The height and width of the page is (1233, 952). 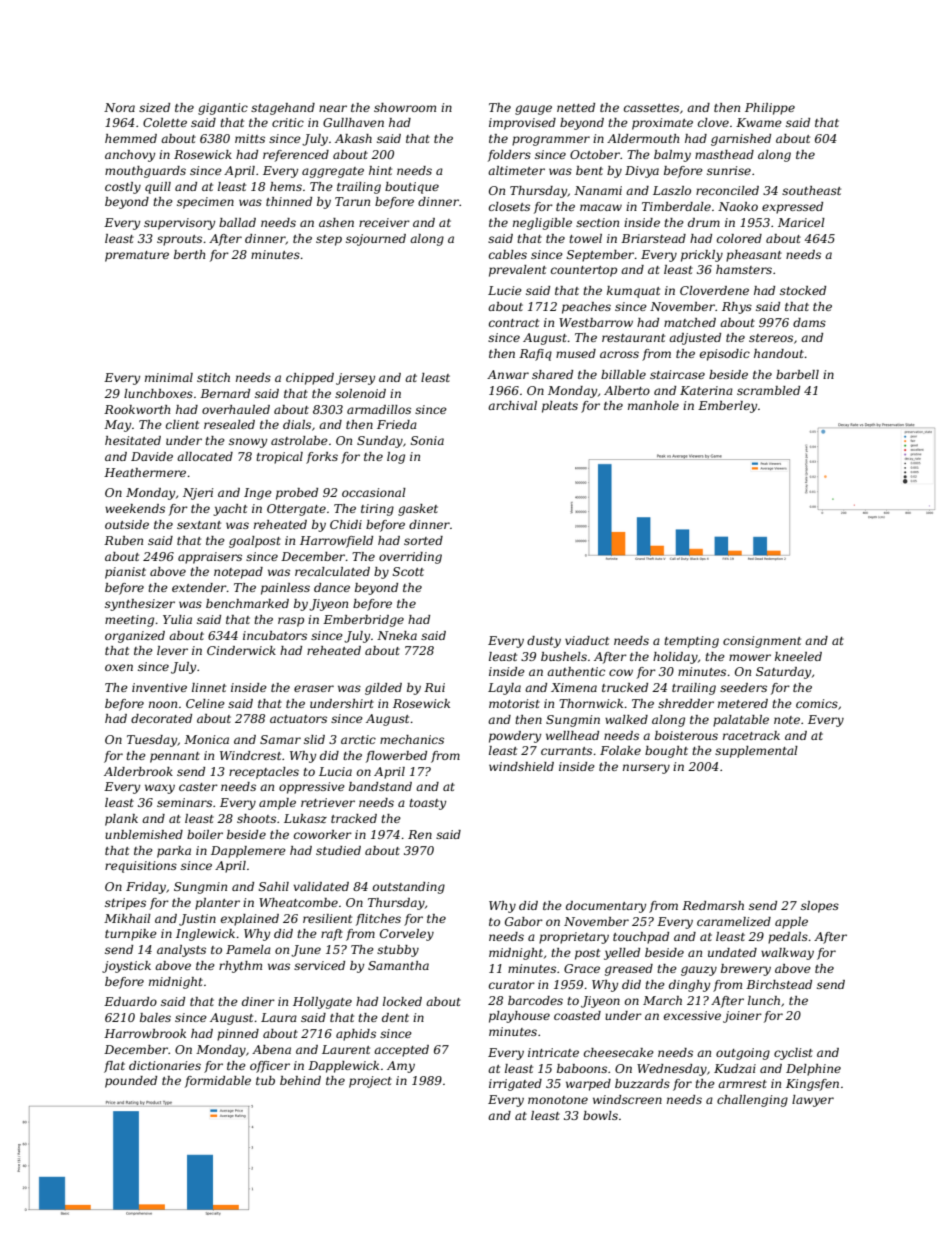 I want to click on Amy, so click(x=401, y=1067).
